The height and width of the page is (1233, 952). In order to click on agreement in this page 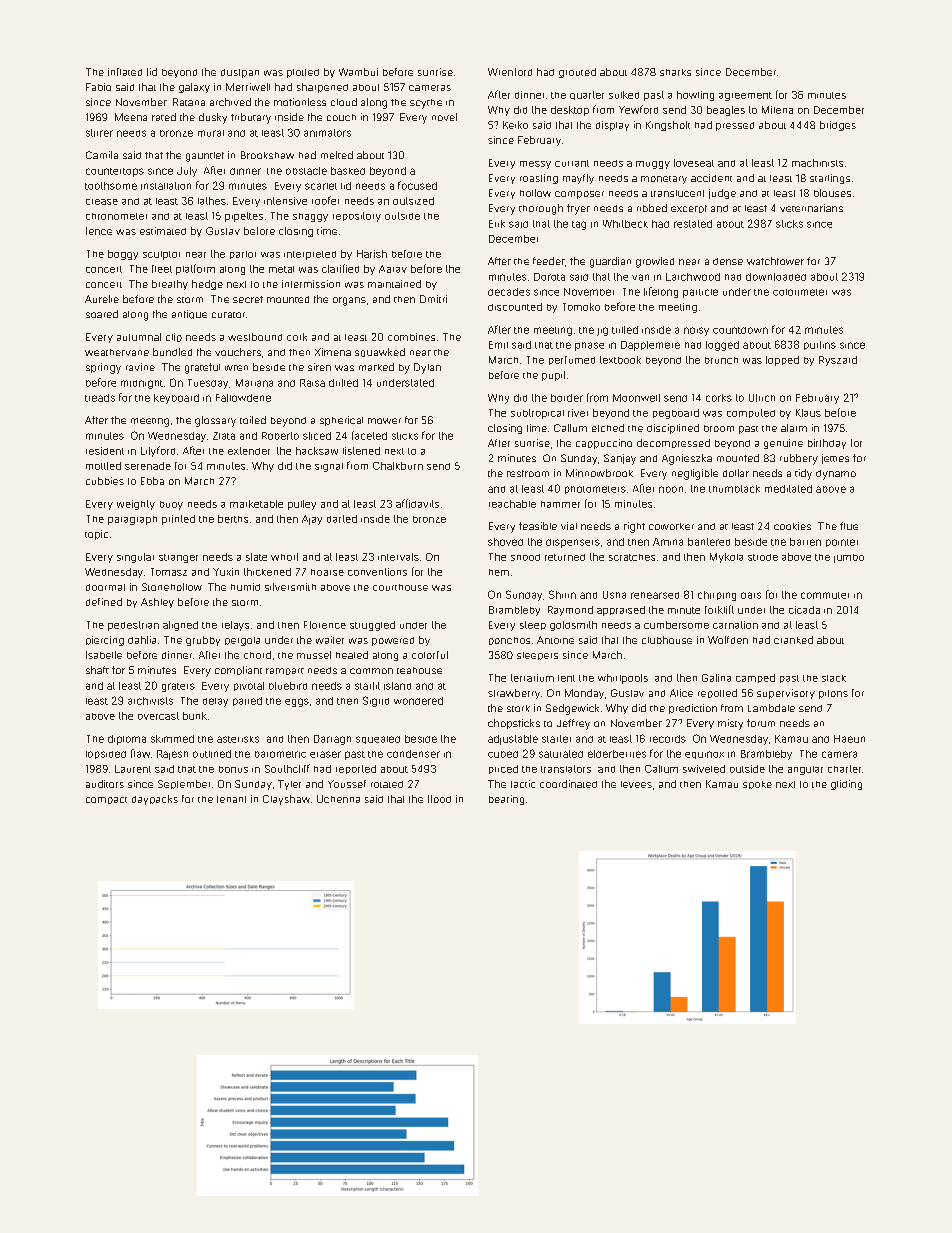, I will do `click(745, 96)`.
